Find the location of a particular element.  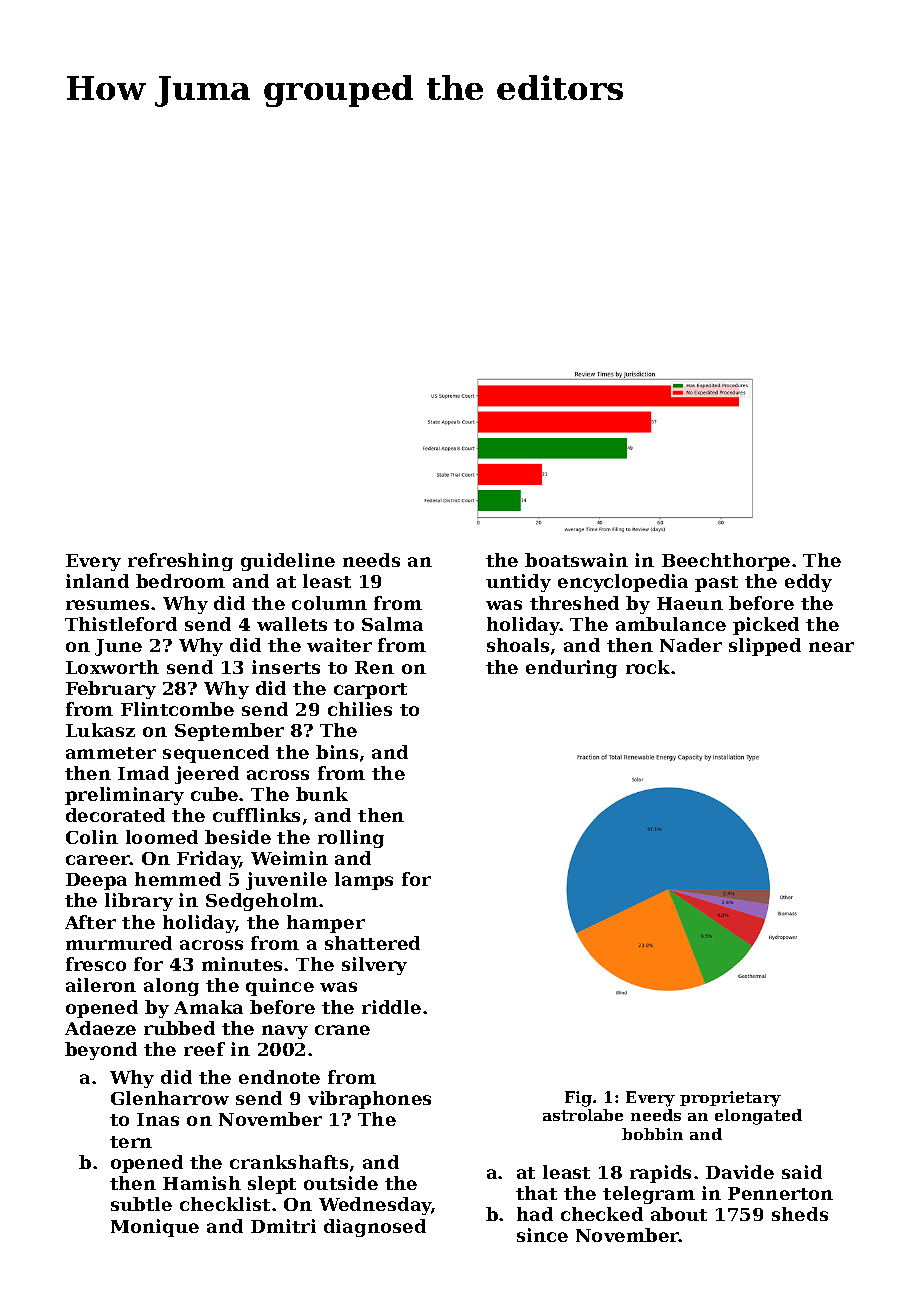

lamps is located at coordinates (364, 881).
